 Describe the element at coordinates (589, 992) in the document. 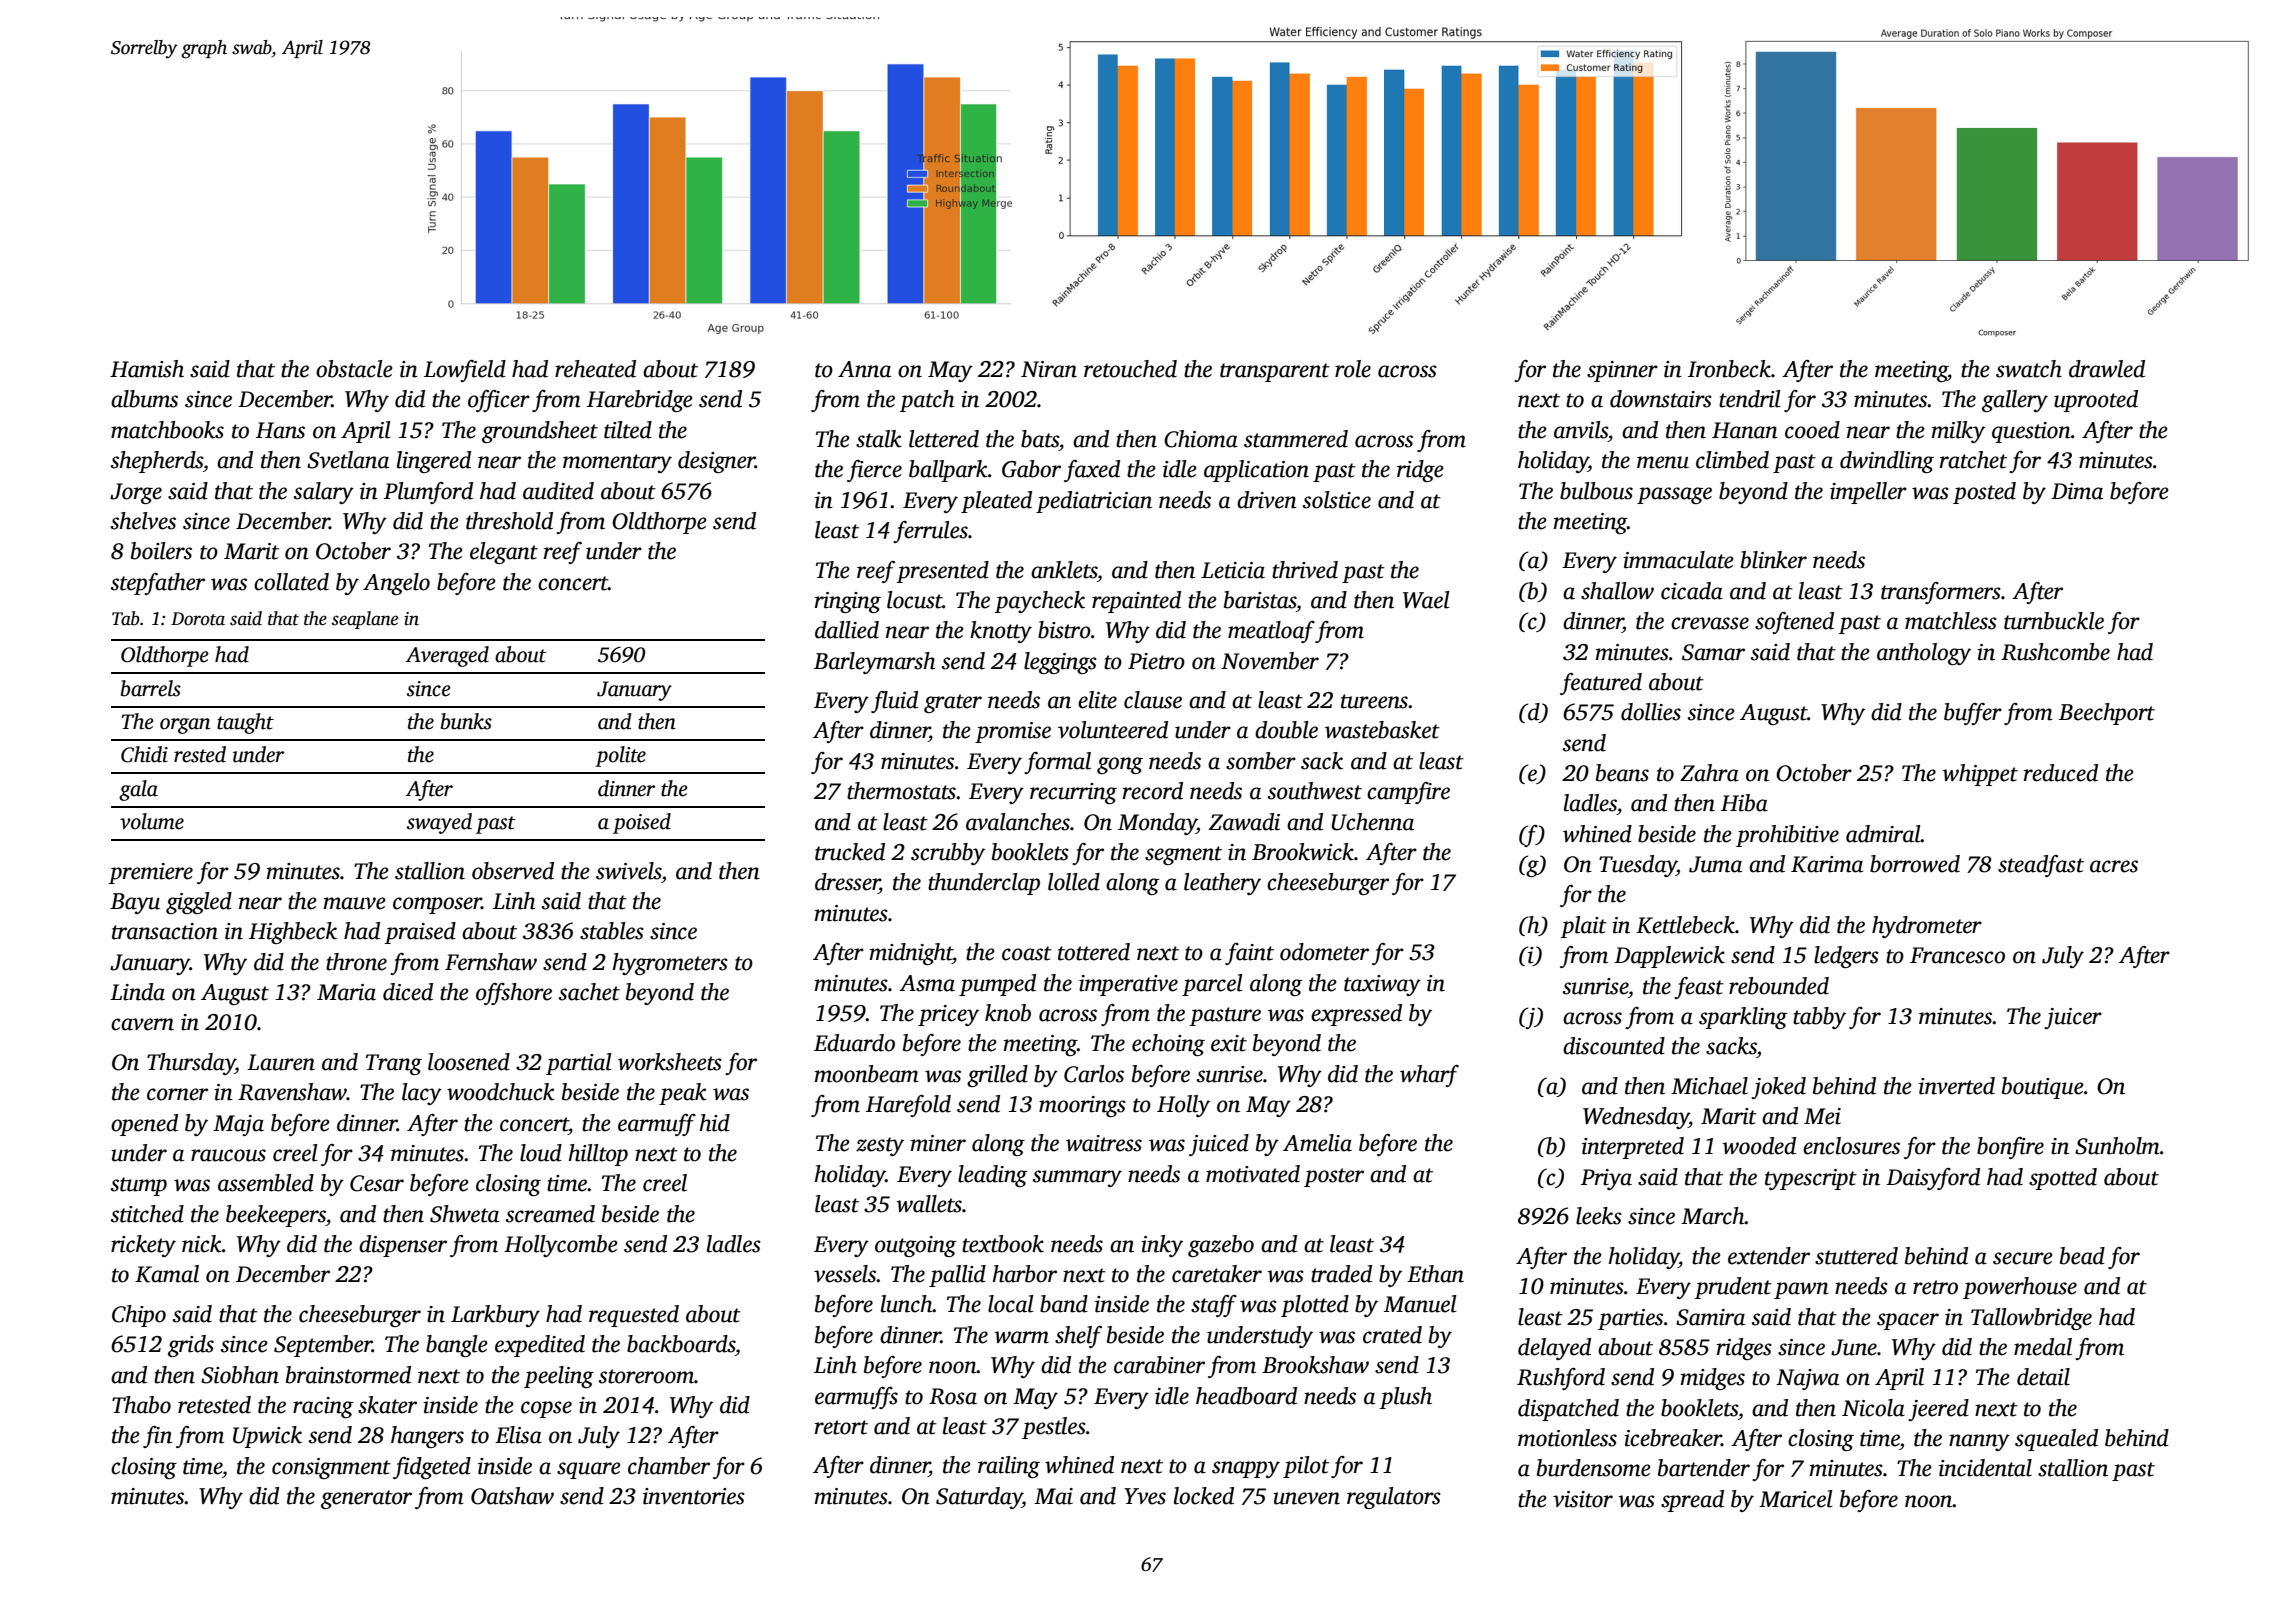

I see `sachet` at that location.
